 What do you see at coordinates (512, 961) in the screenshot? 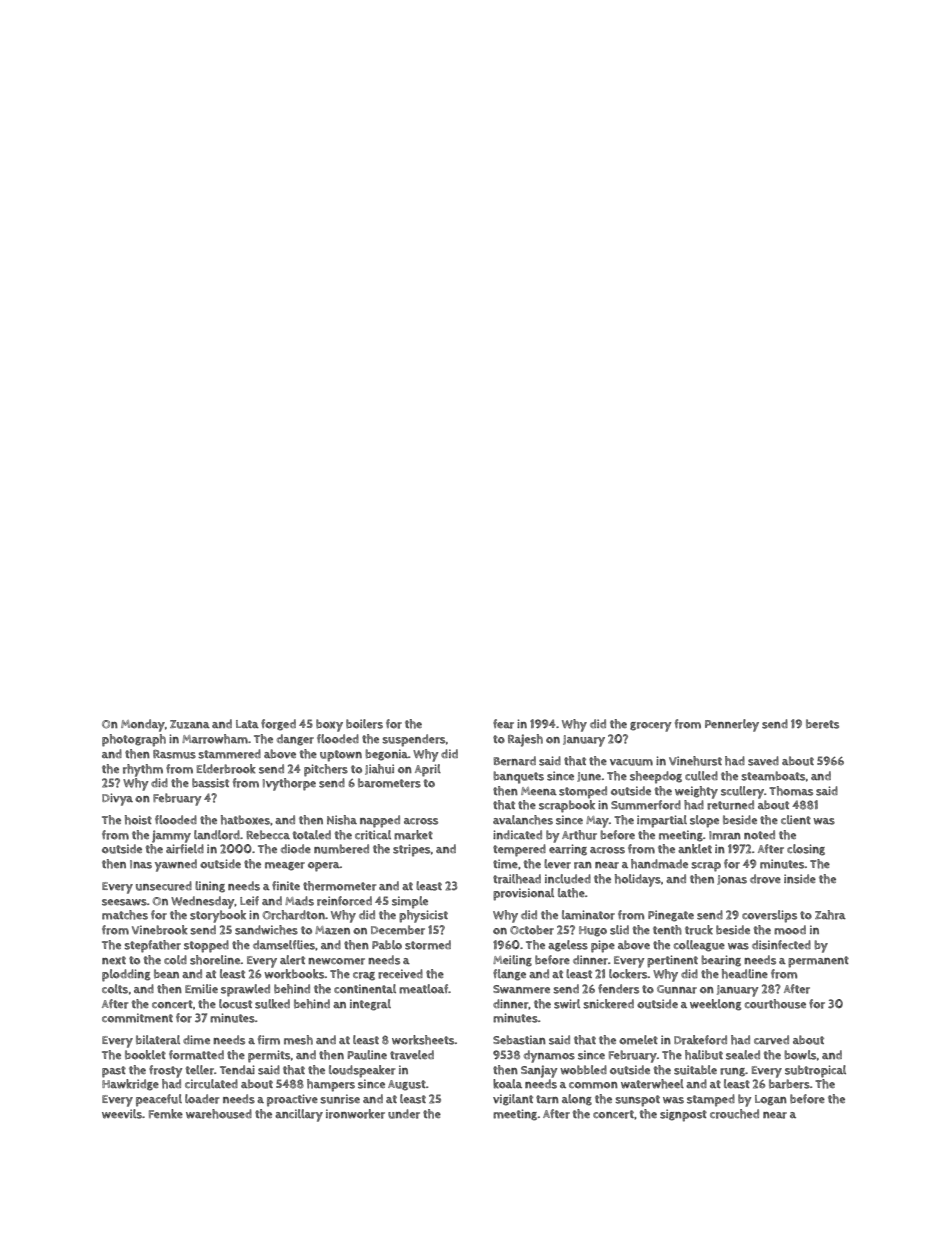
I see `Meiling` at bounding box center [512, 961].
